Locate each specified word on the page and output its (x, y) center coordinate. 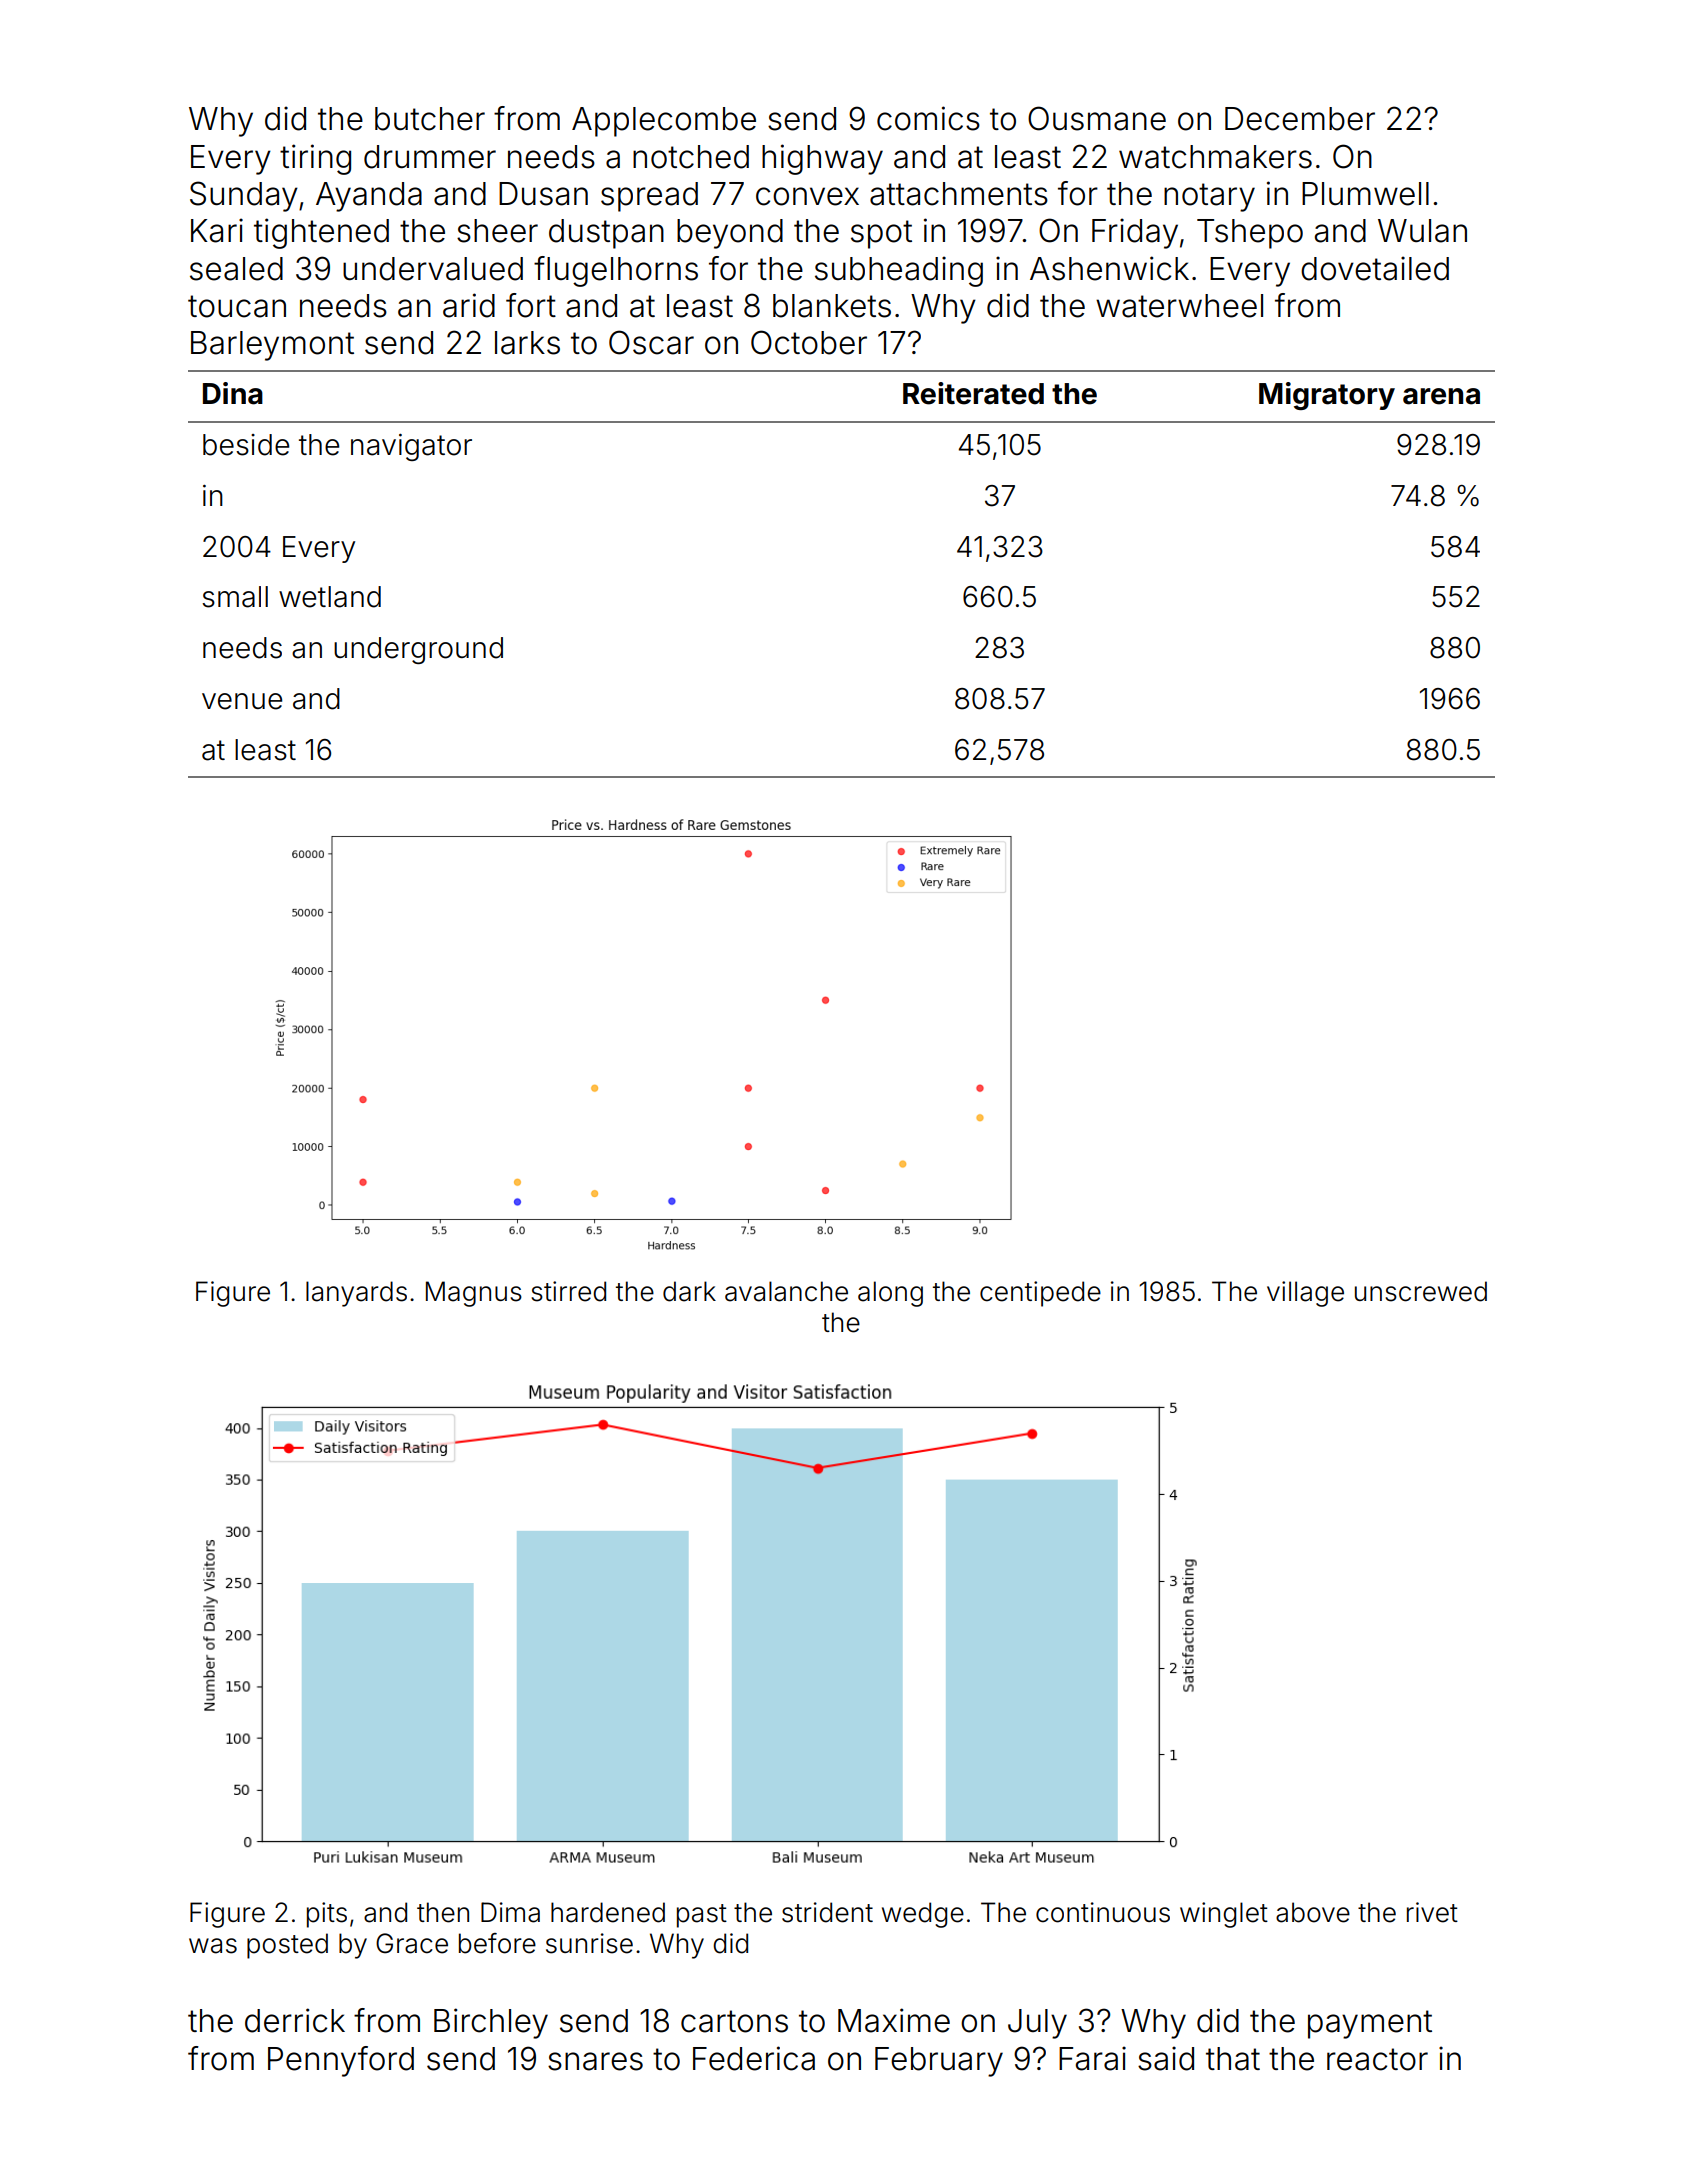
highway (822, 159)
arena (1441, 396)
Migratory (1327, 396)
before (497, 1943)
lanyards (356, 1294)
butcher (430, 119)
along (890, 1294)
